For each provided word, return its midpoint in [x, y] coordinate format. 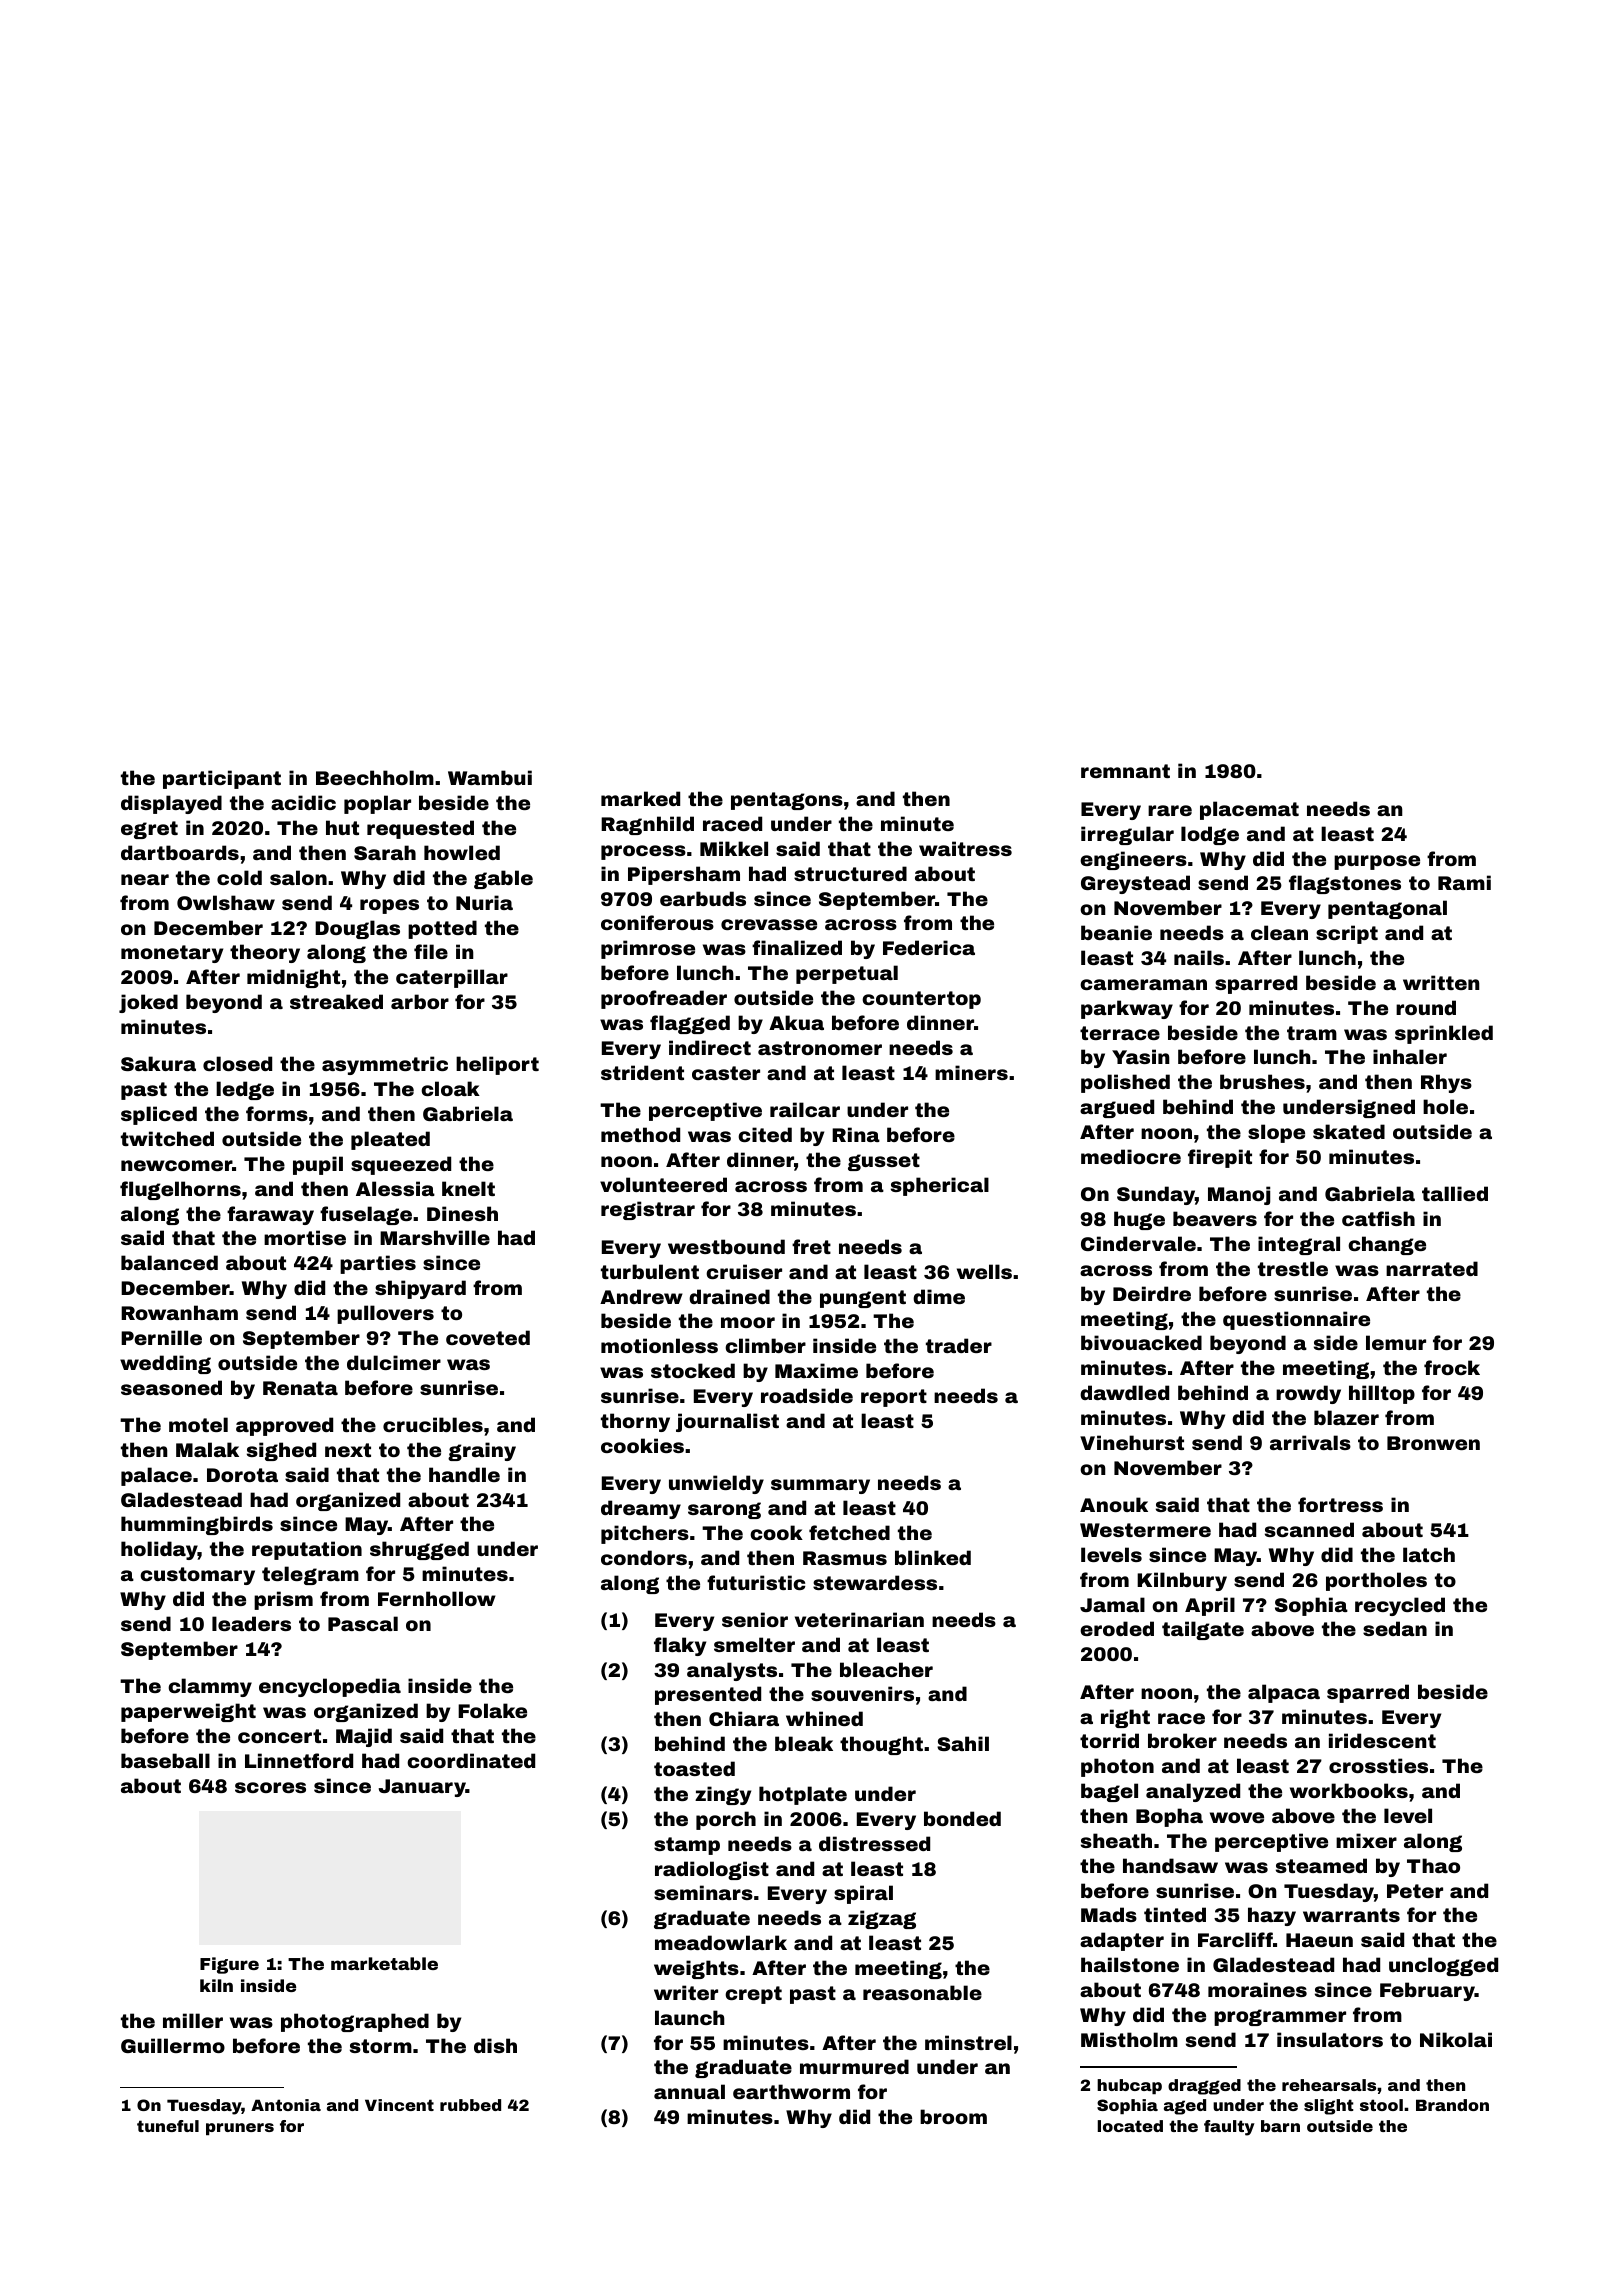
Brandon [1452, 2105]
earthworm [791, 2091]
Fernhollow [437, 1598]
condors [644, 1557]
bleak [804, 1743]
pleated [390, 1140]
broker [1182, 1740]
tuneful [168, 2126]
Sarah [385, 852]
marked [640, 798]
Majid [364, 1737]
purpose [1377, 862]
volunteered [663, 1184]
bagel [1109, 1792]
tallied [1455, 1193]
